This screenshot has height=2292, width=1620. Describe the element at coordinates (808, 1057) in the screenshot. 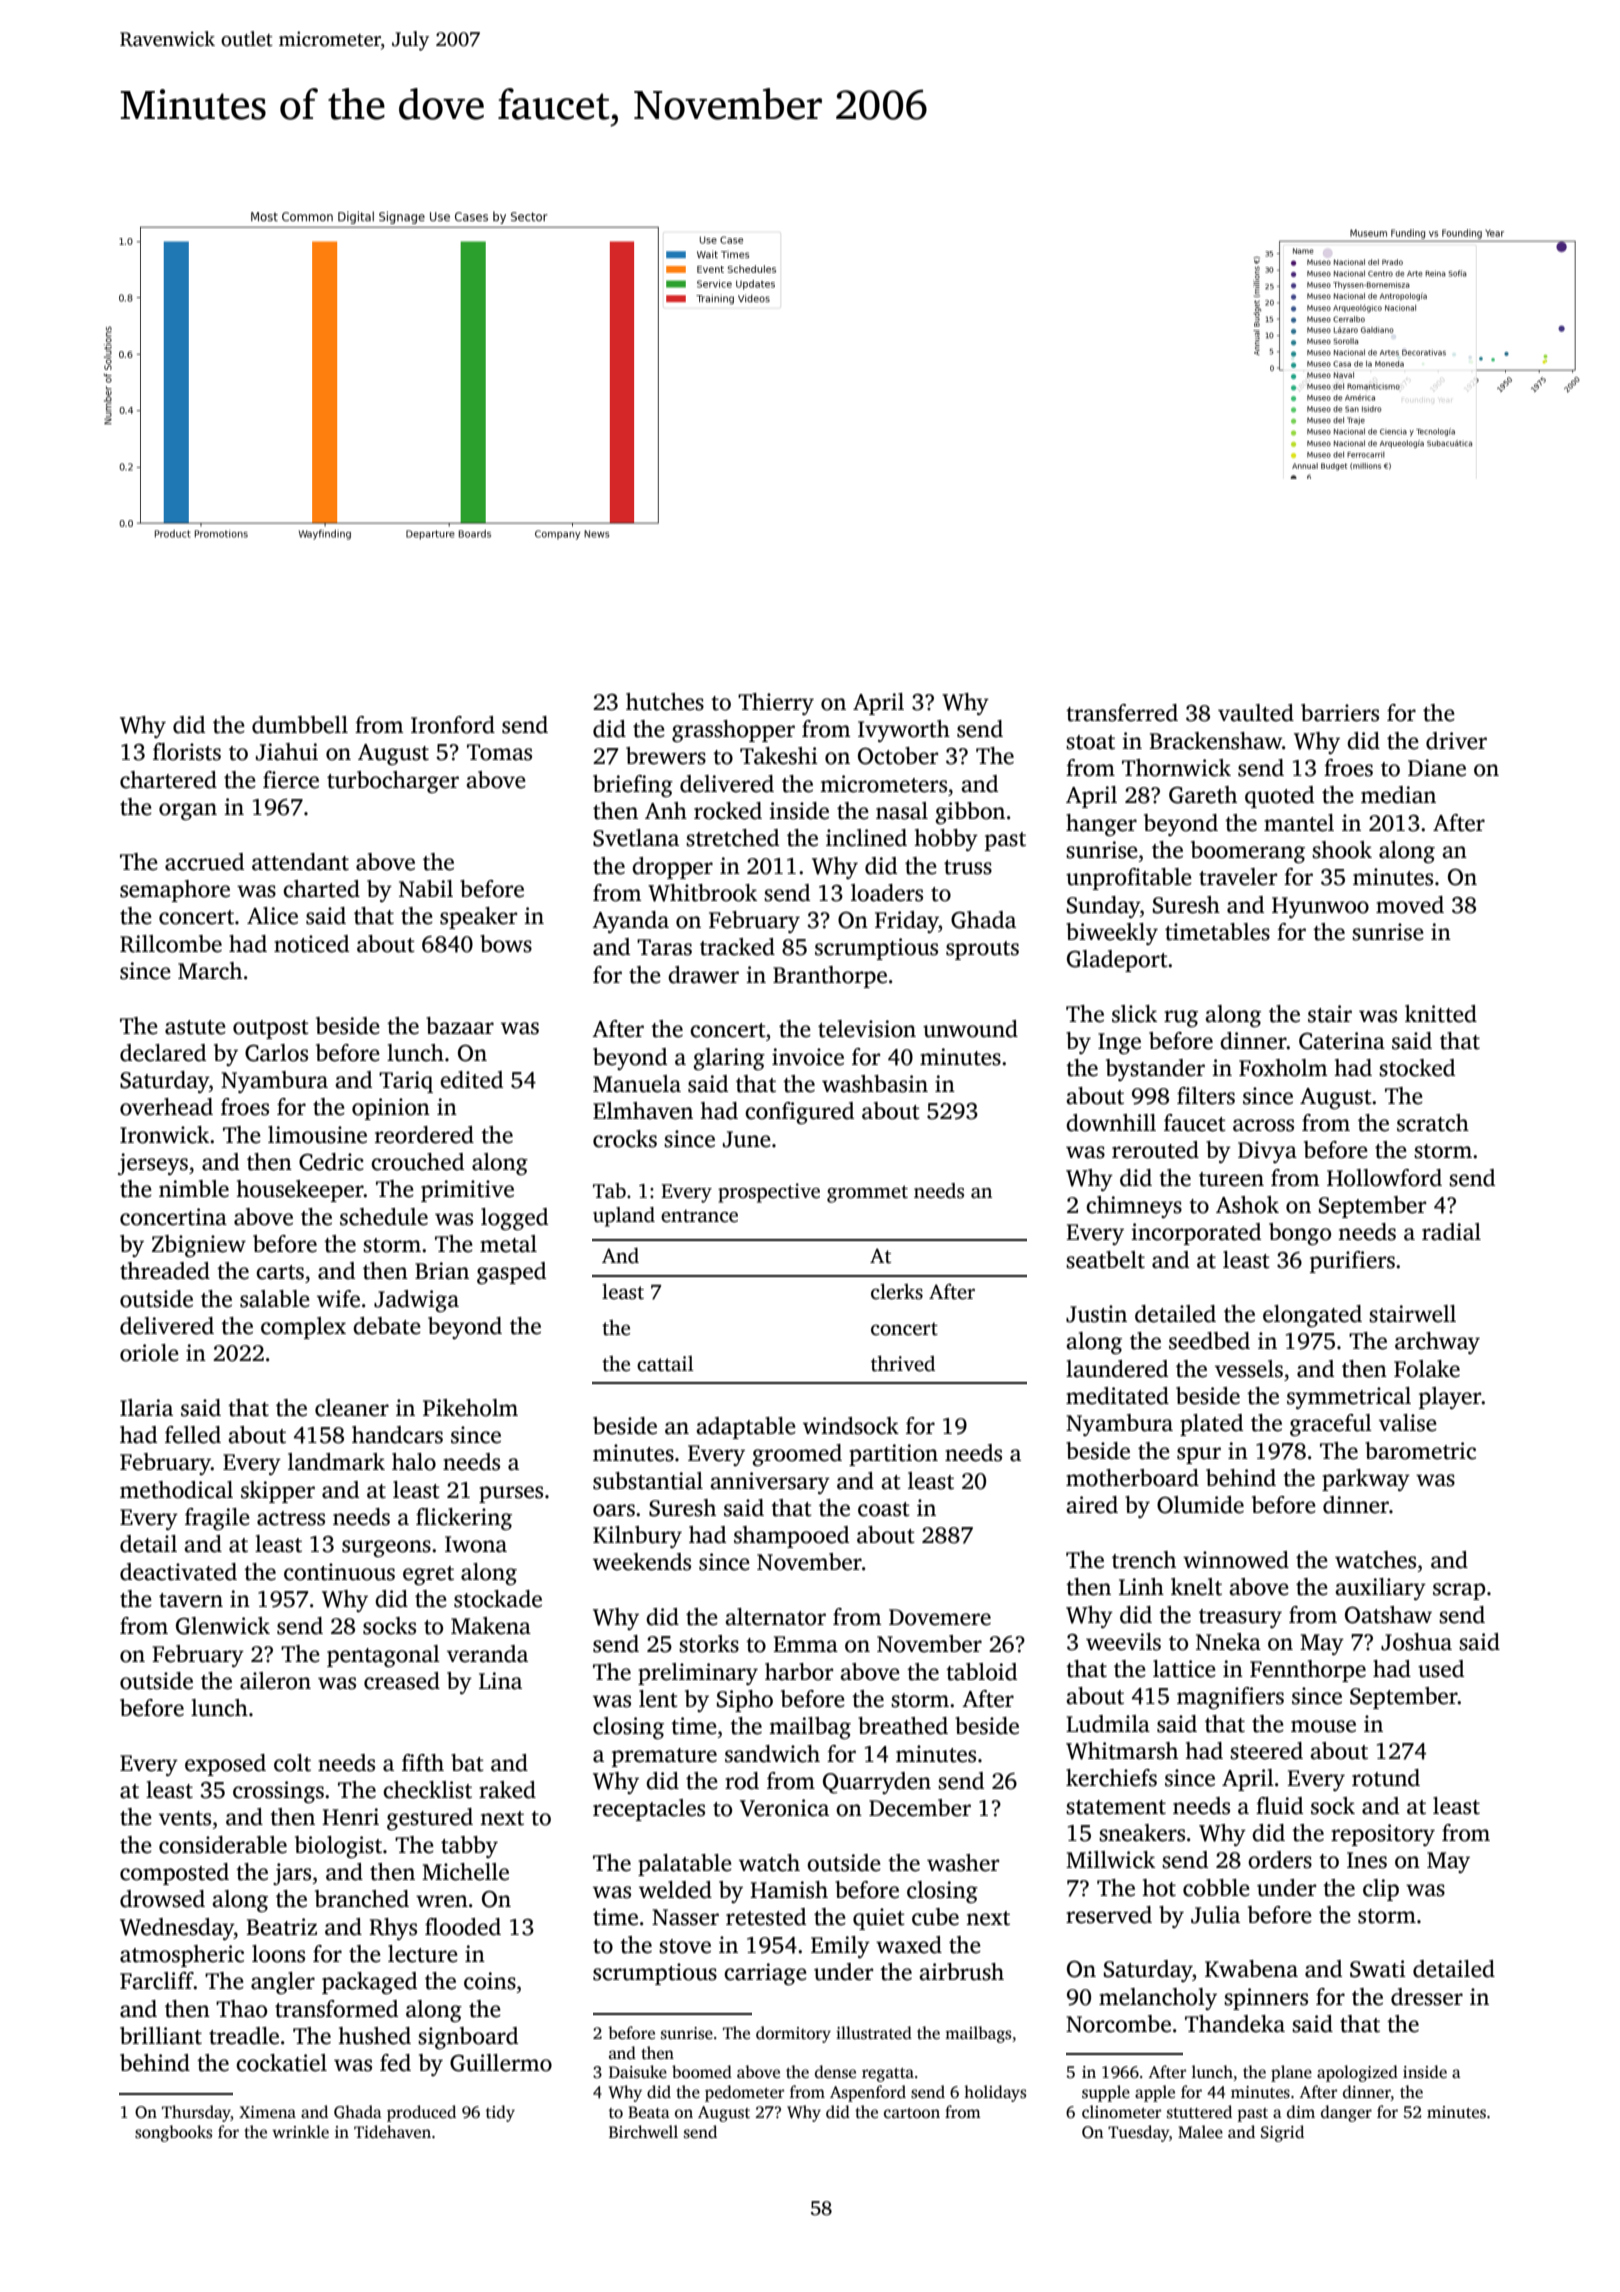

I see `invoice` at that location.
